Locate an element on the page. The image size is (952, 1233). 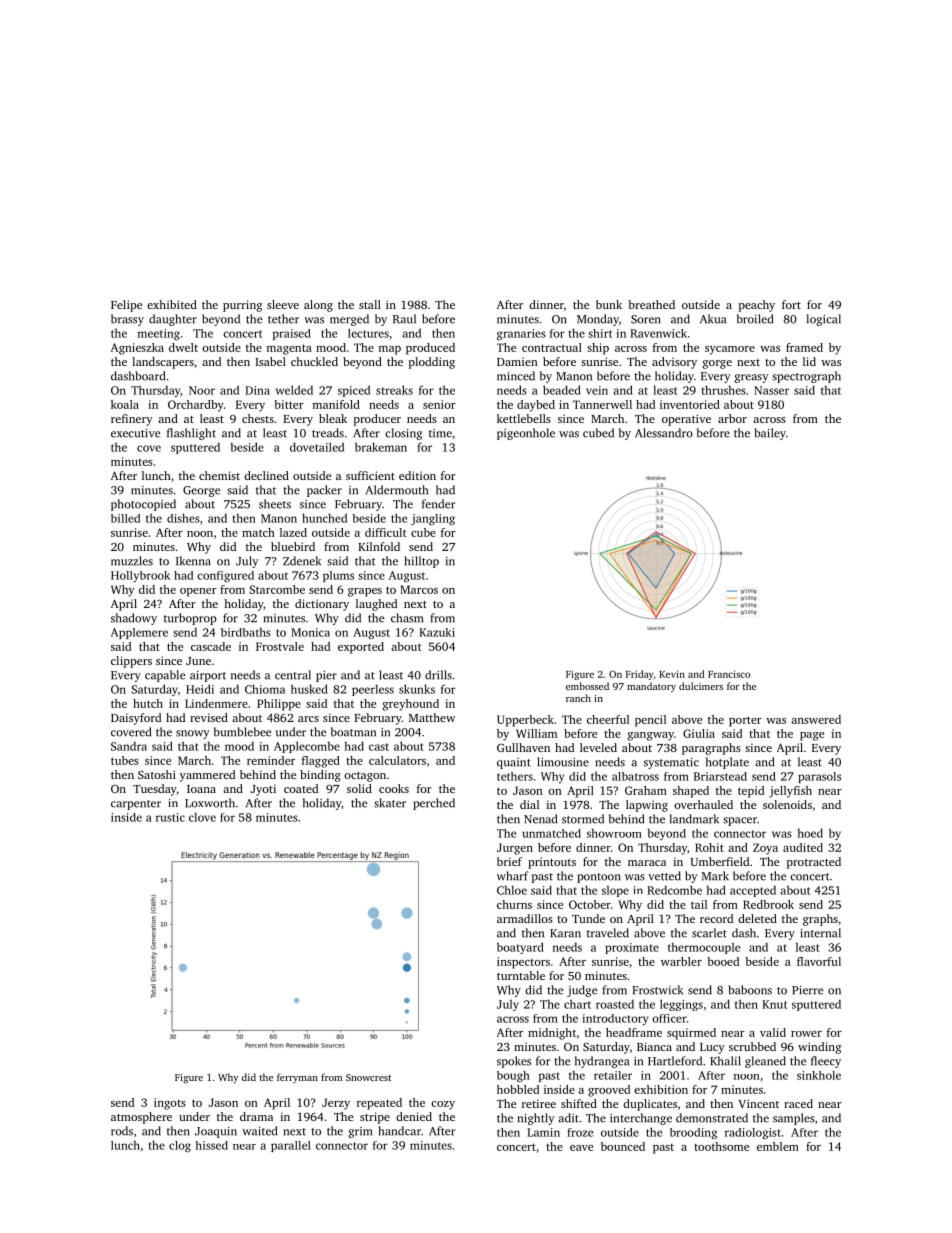
calculators is located at coordinates (397, 760).
